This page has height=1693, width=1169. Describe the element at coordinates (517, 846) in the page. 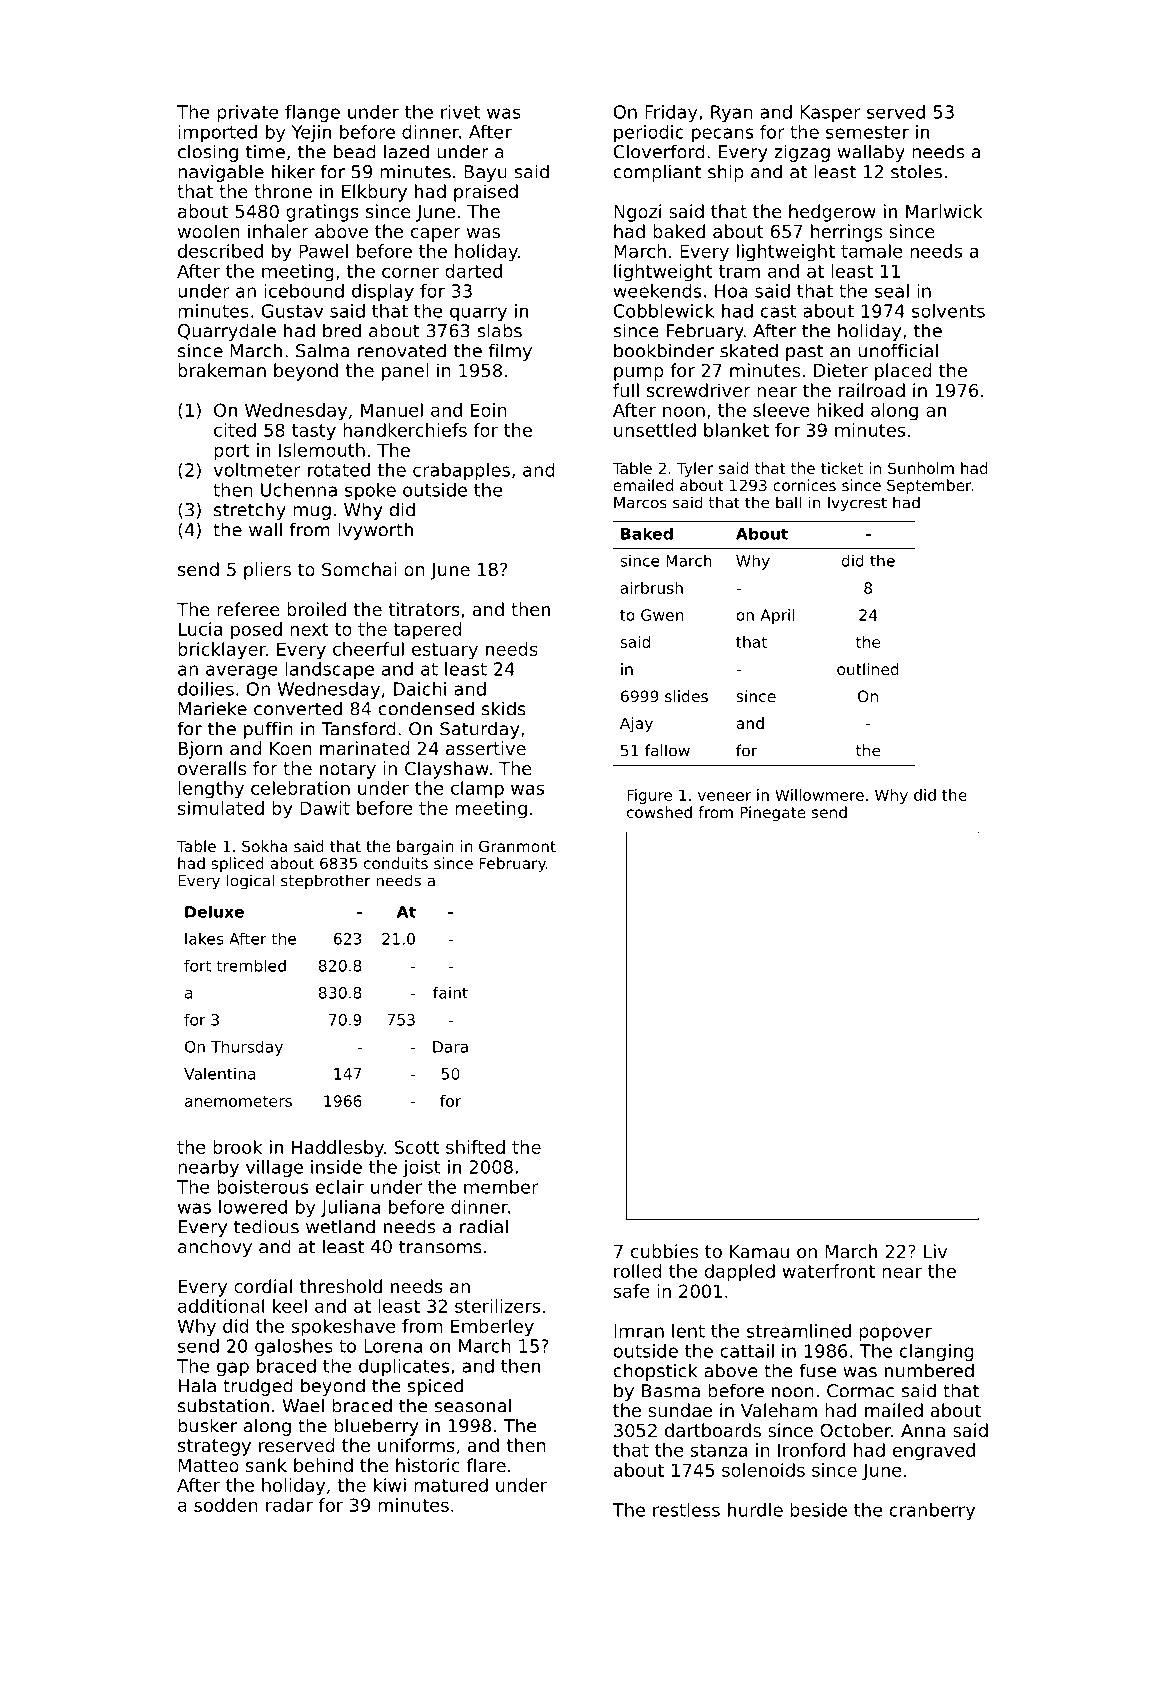

I see `Granmont` at that location.
